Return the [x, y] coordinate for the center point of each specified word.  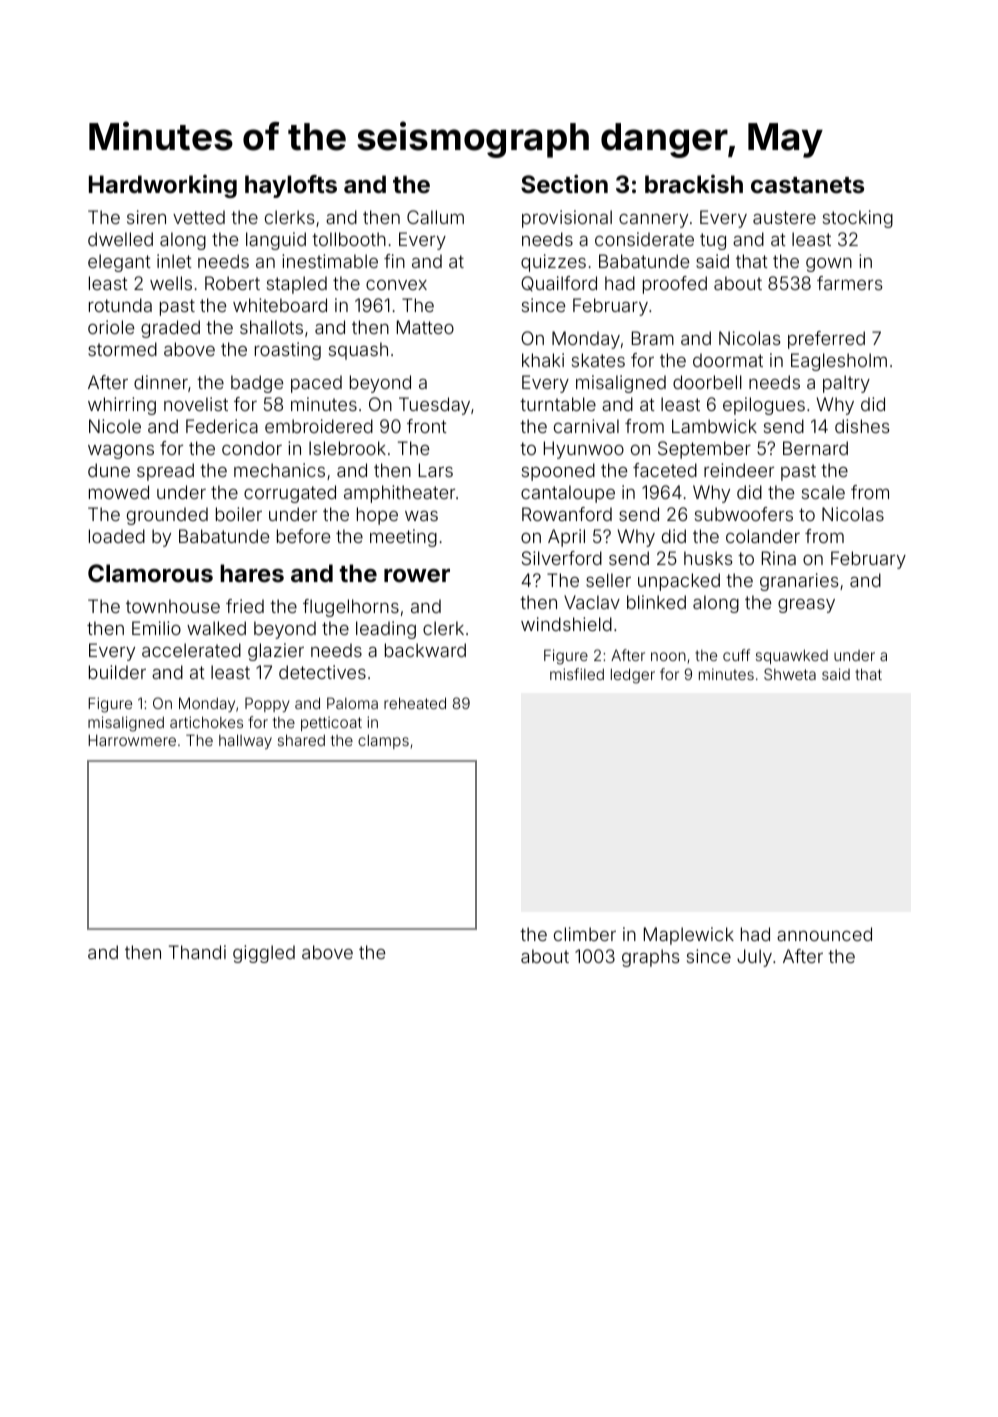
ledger [633, 676]
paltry [846, 384]
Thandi [197, 952]
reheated [415, 703]
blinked [656, 602]
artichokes [206, 722]
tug [713, 241]
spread [165, 472]
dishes [862, 426]
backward [425, 650]
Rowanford [567, 514]
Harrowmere [132, 740]
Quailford [559, 283]
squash [358, 351]
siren [146, 217]
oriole [111, 327]
